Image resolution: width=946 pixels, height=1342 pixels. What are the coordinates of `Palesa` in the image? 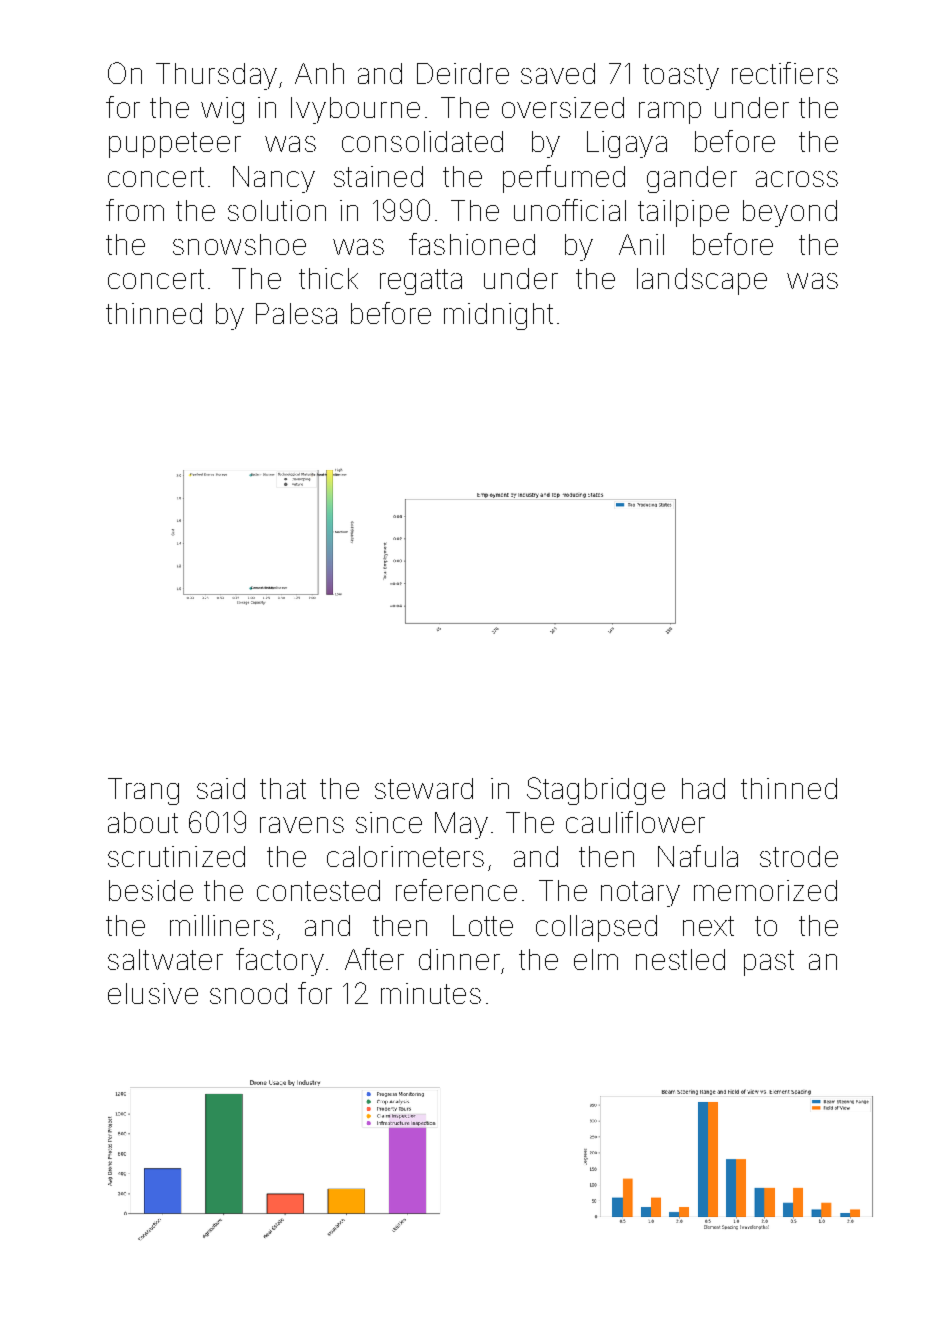 It's located at (296, 313).
